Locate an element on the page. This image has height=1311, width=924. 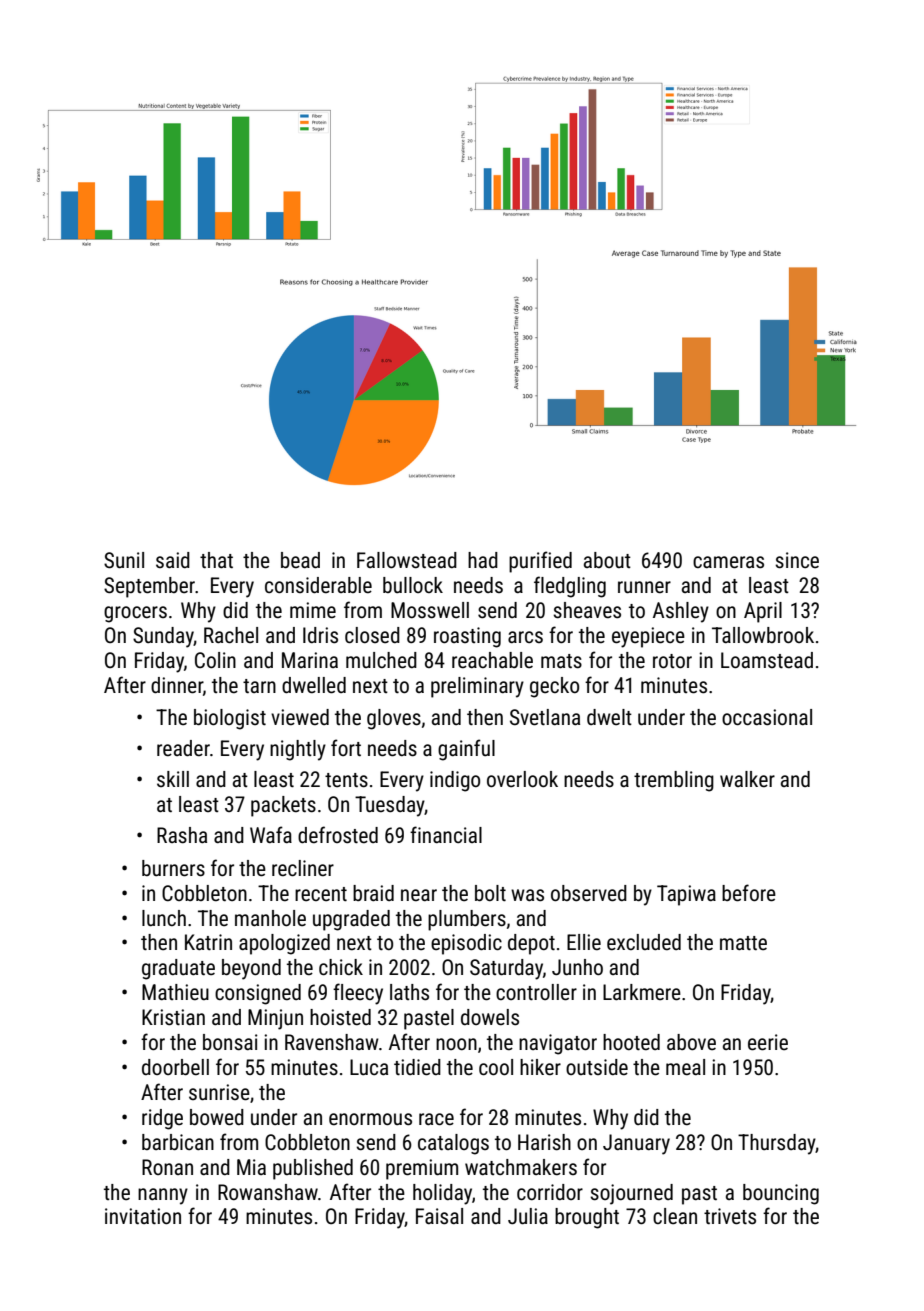
matte is located at coordinates (743, 943).
